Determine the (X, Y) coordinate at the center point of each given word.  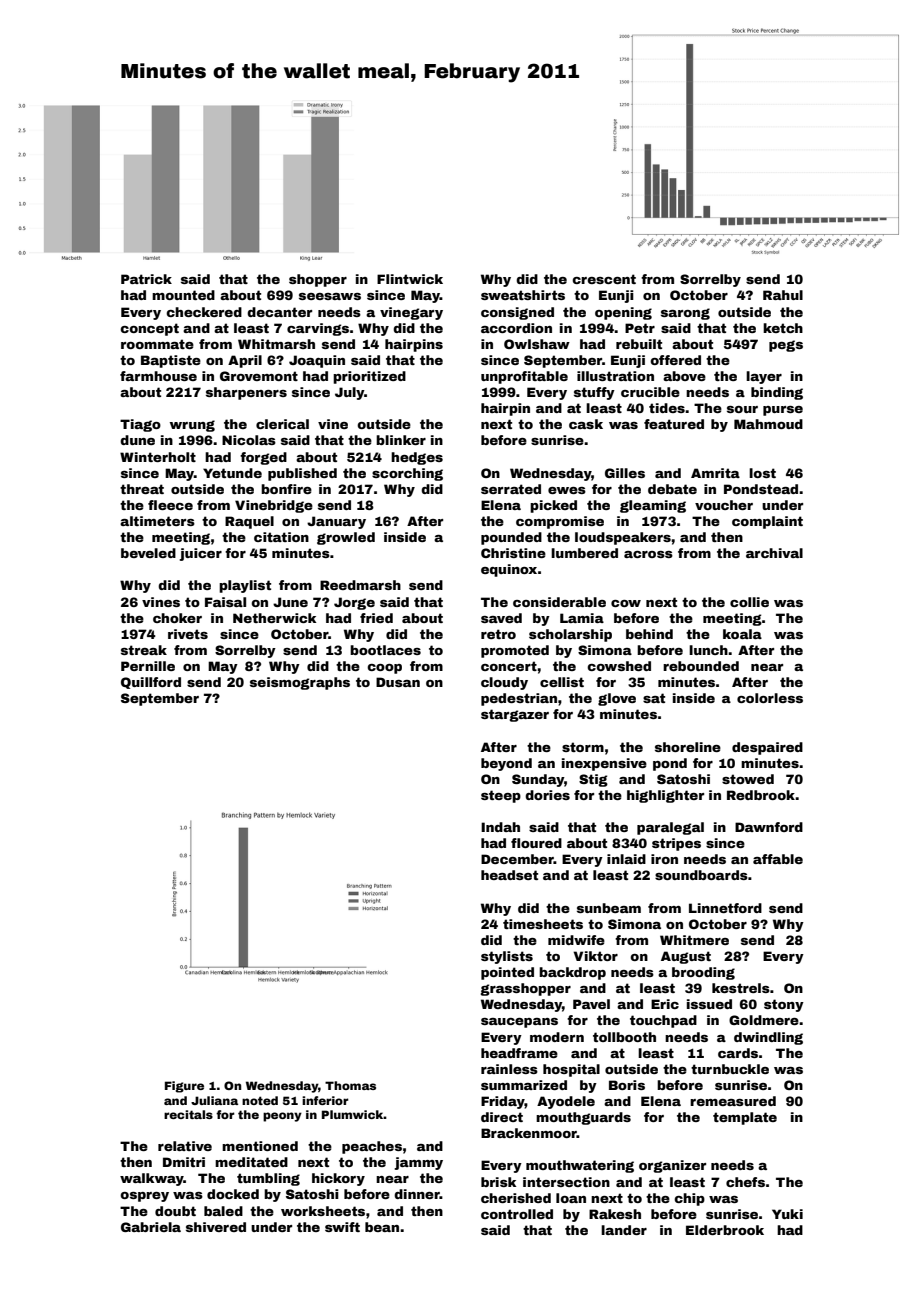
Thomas (350, 1085)
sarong (685, 314)
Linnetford (725, 908)
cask (586, 424)
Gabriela (151, 1227)
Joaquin (317, 361)
